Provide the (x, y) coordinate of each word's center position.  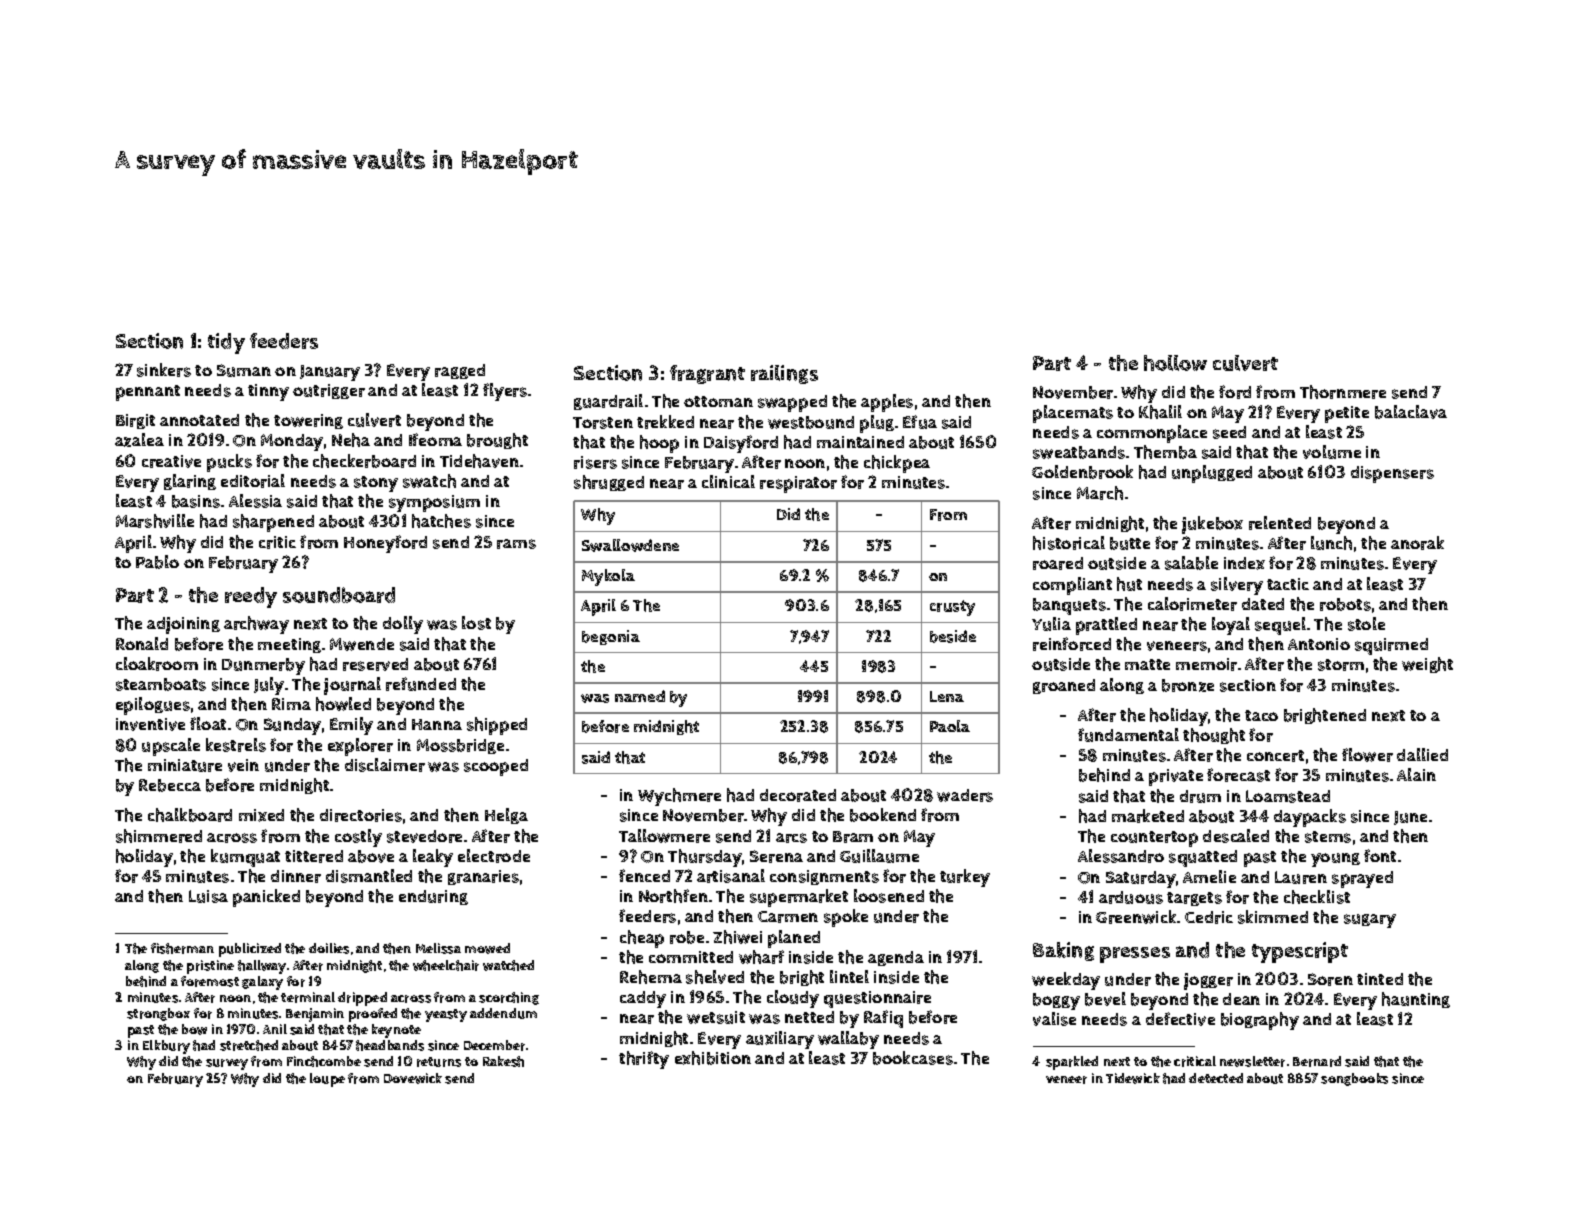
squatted (1203, 858)
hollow (1175, 363)
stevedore (424, 836)
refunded (421, 684)
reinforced (1072, 644)
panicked (266, 898)
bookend (883, 815)
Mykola (608, 577)
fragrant (707, 374)
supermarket (799, 898)
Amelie (1209, 876)
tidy (226, 343)
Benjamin (315, 1015)
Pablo (157, 562)
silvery (1237, 586)
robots (1345, 604)
